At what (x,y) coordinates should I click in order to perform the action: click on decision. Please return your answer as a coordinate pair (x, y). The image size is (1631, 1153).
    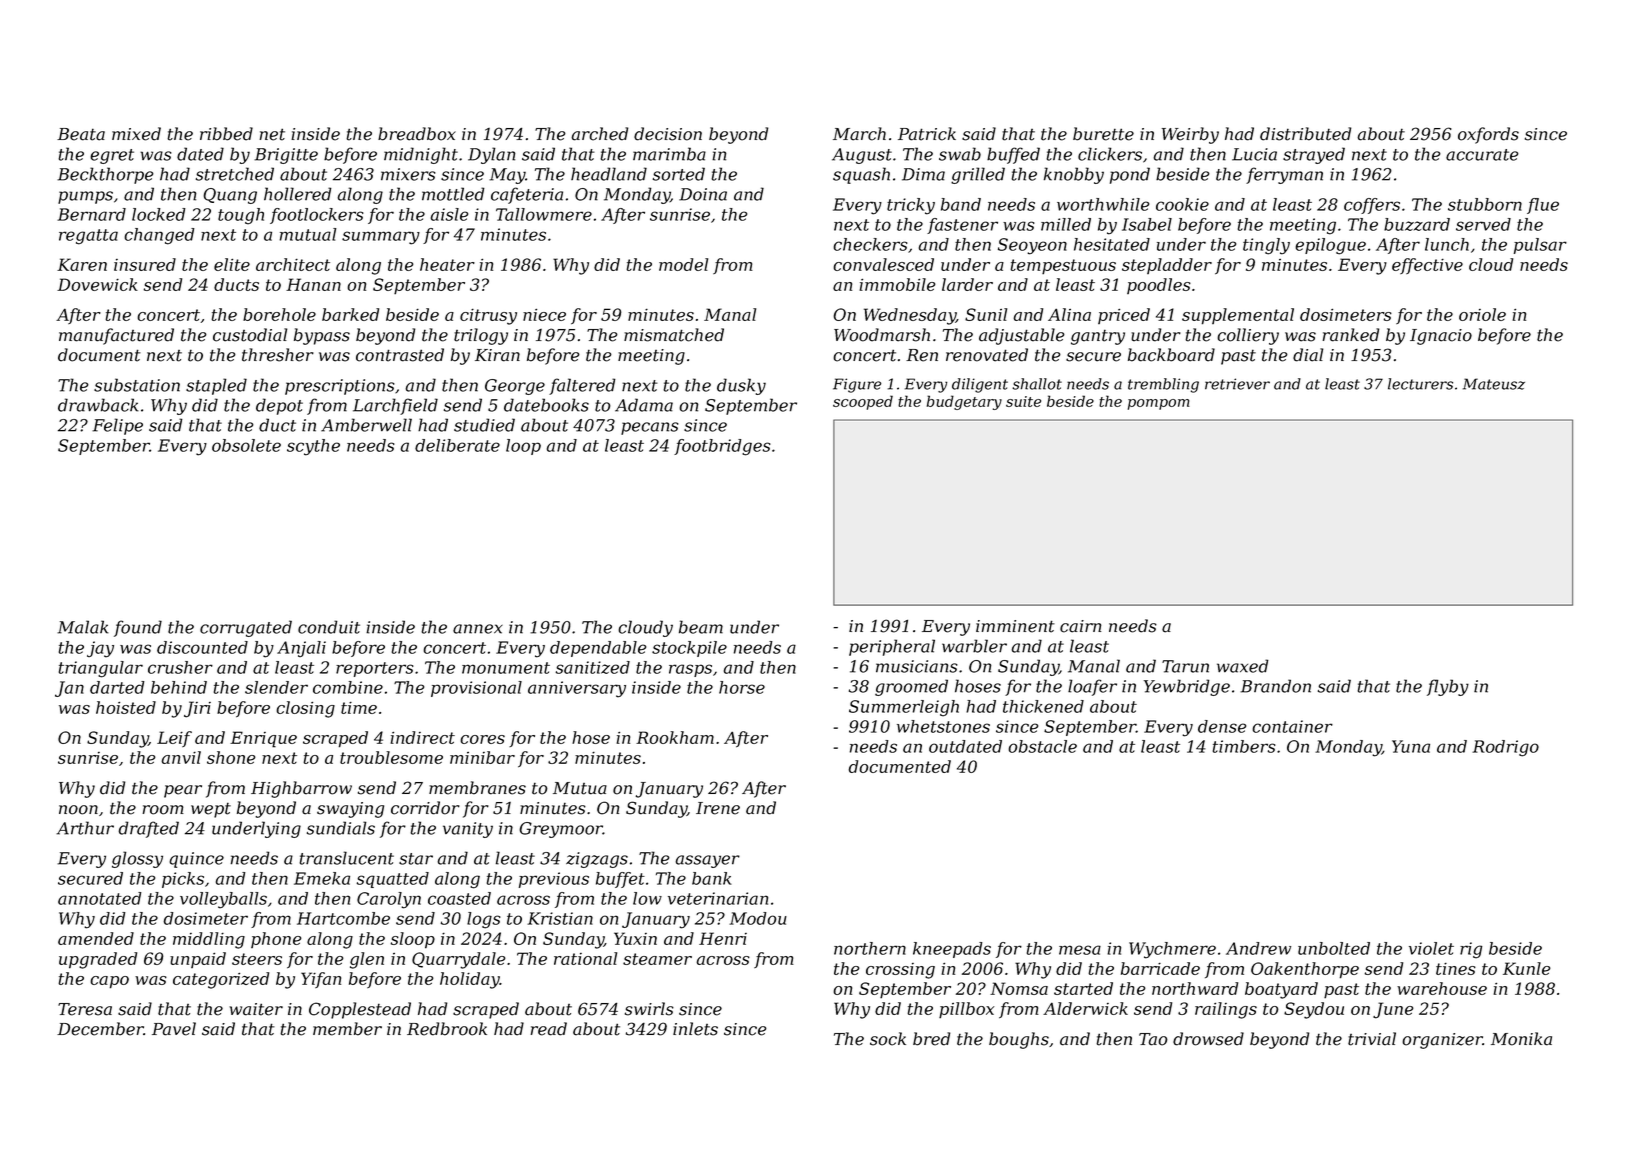
    Looking at the image, I should click on (668, 134).
